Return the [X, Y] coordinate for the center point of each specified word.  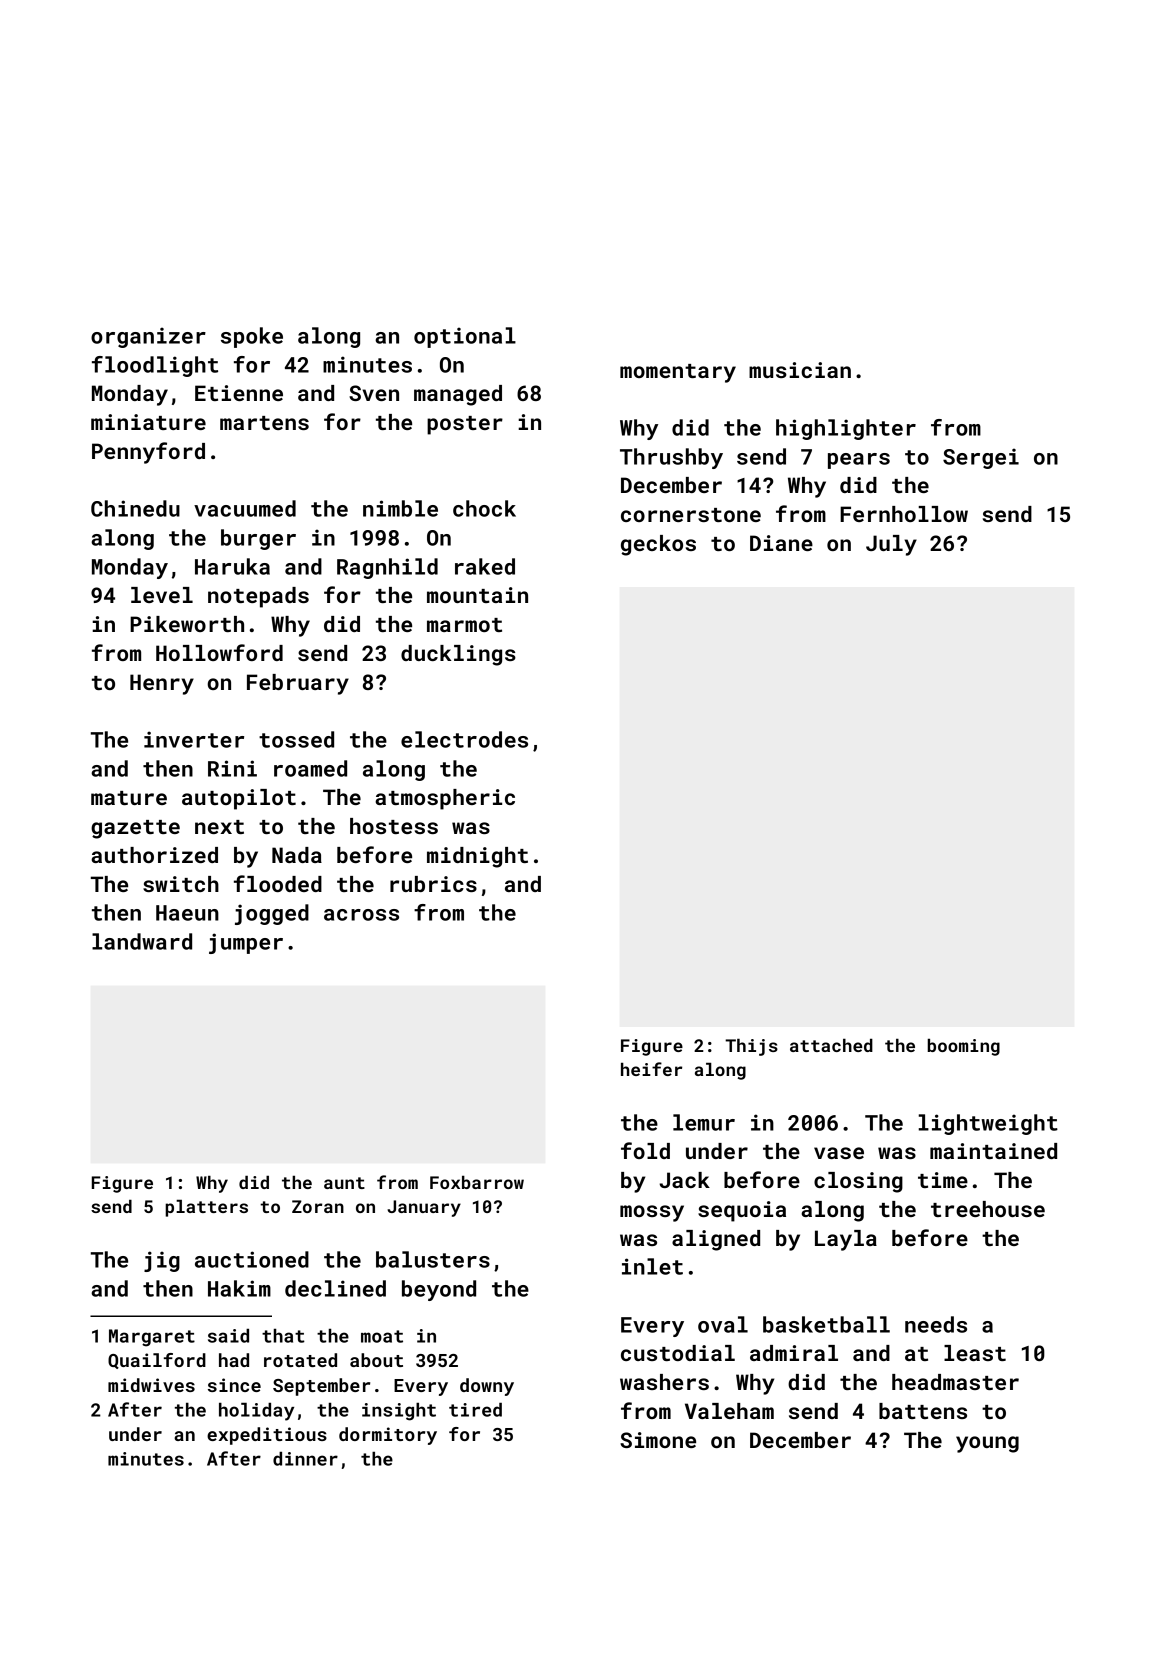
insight [399, 1411]
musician [800, 370]
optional [465, 337]
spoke [252, 337]
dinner [305, 1458]
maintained [993, 1151]
